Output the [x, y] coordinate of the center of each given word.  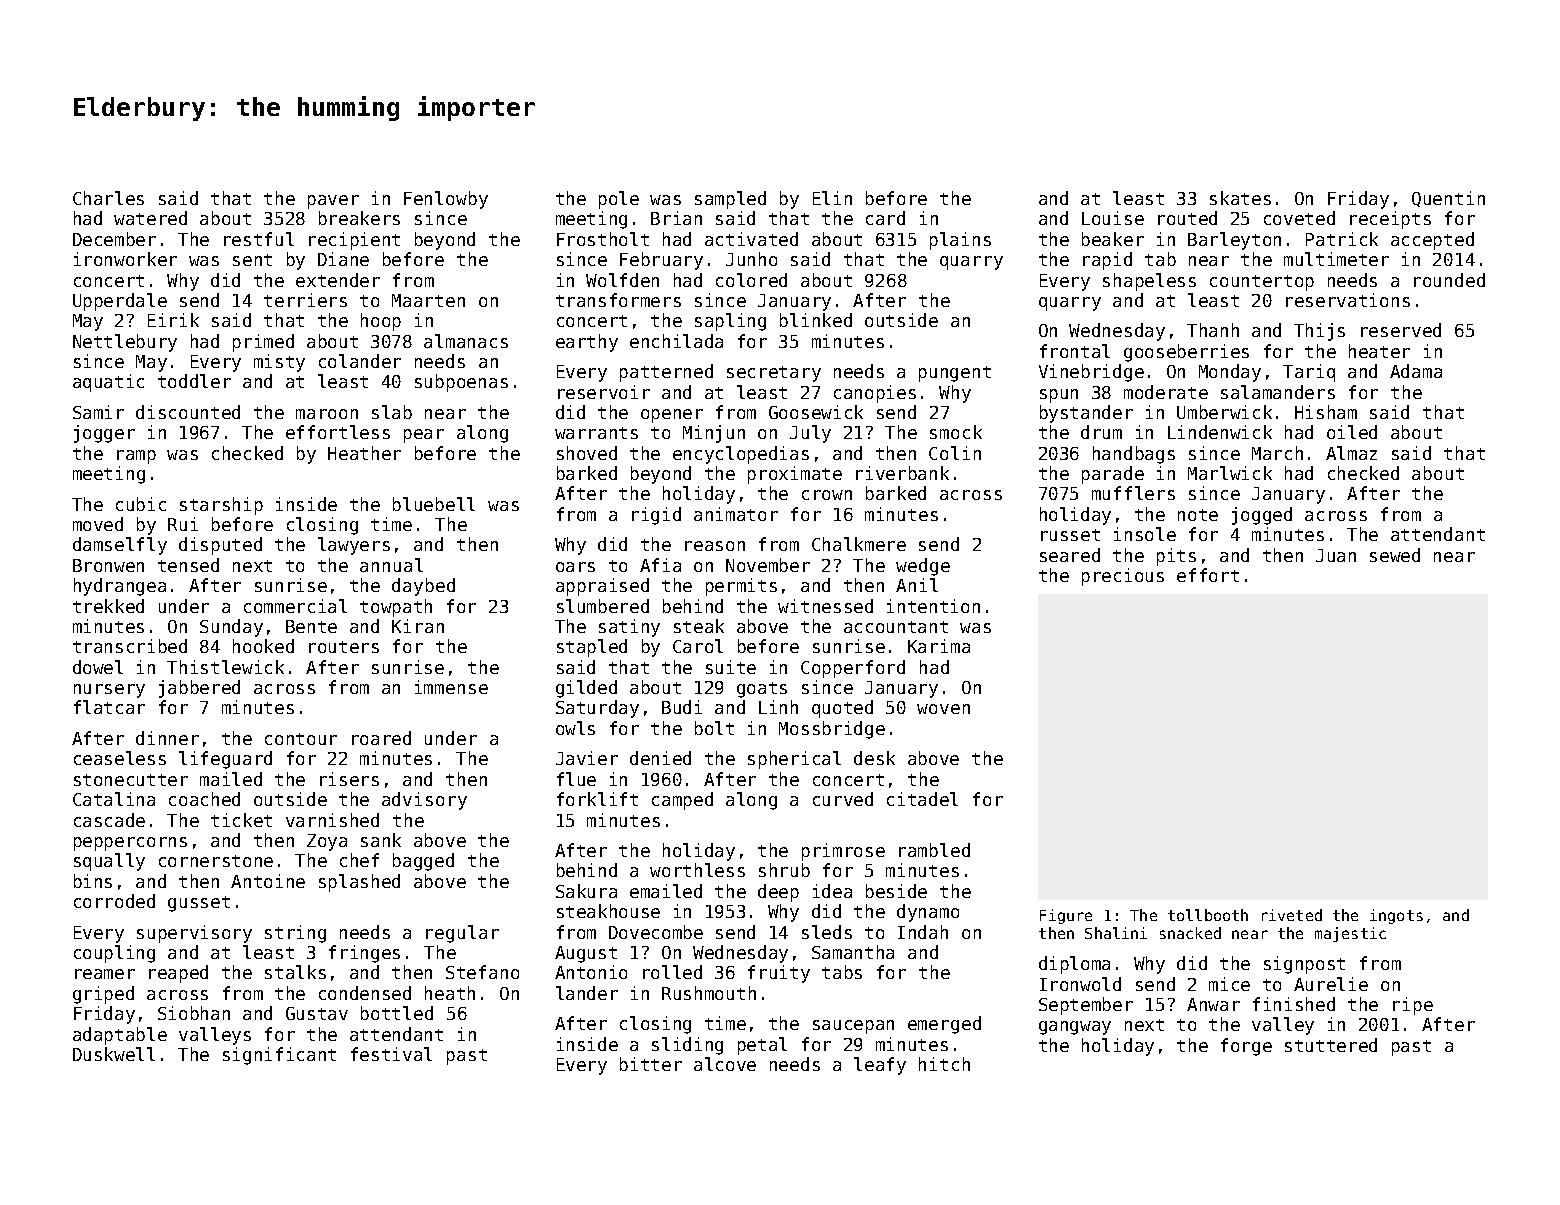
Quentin [1448, 199]
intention [933, 606]
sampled [730, 200]
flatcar [109, 707]
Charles [108, 198]
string [295, 934]
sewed [1395, 555]
